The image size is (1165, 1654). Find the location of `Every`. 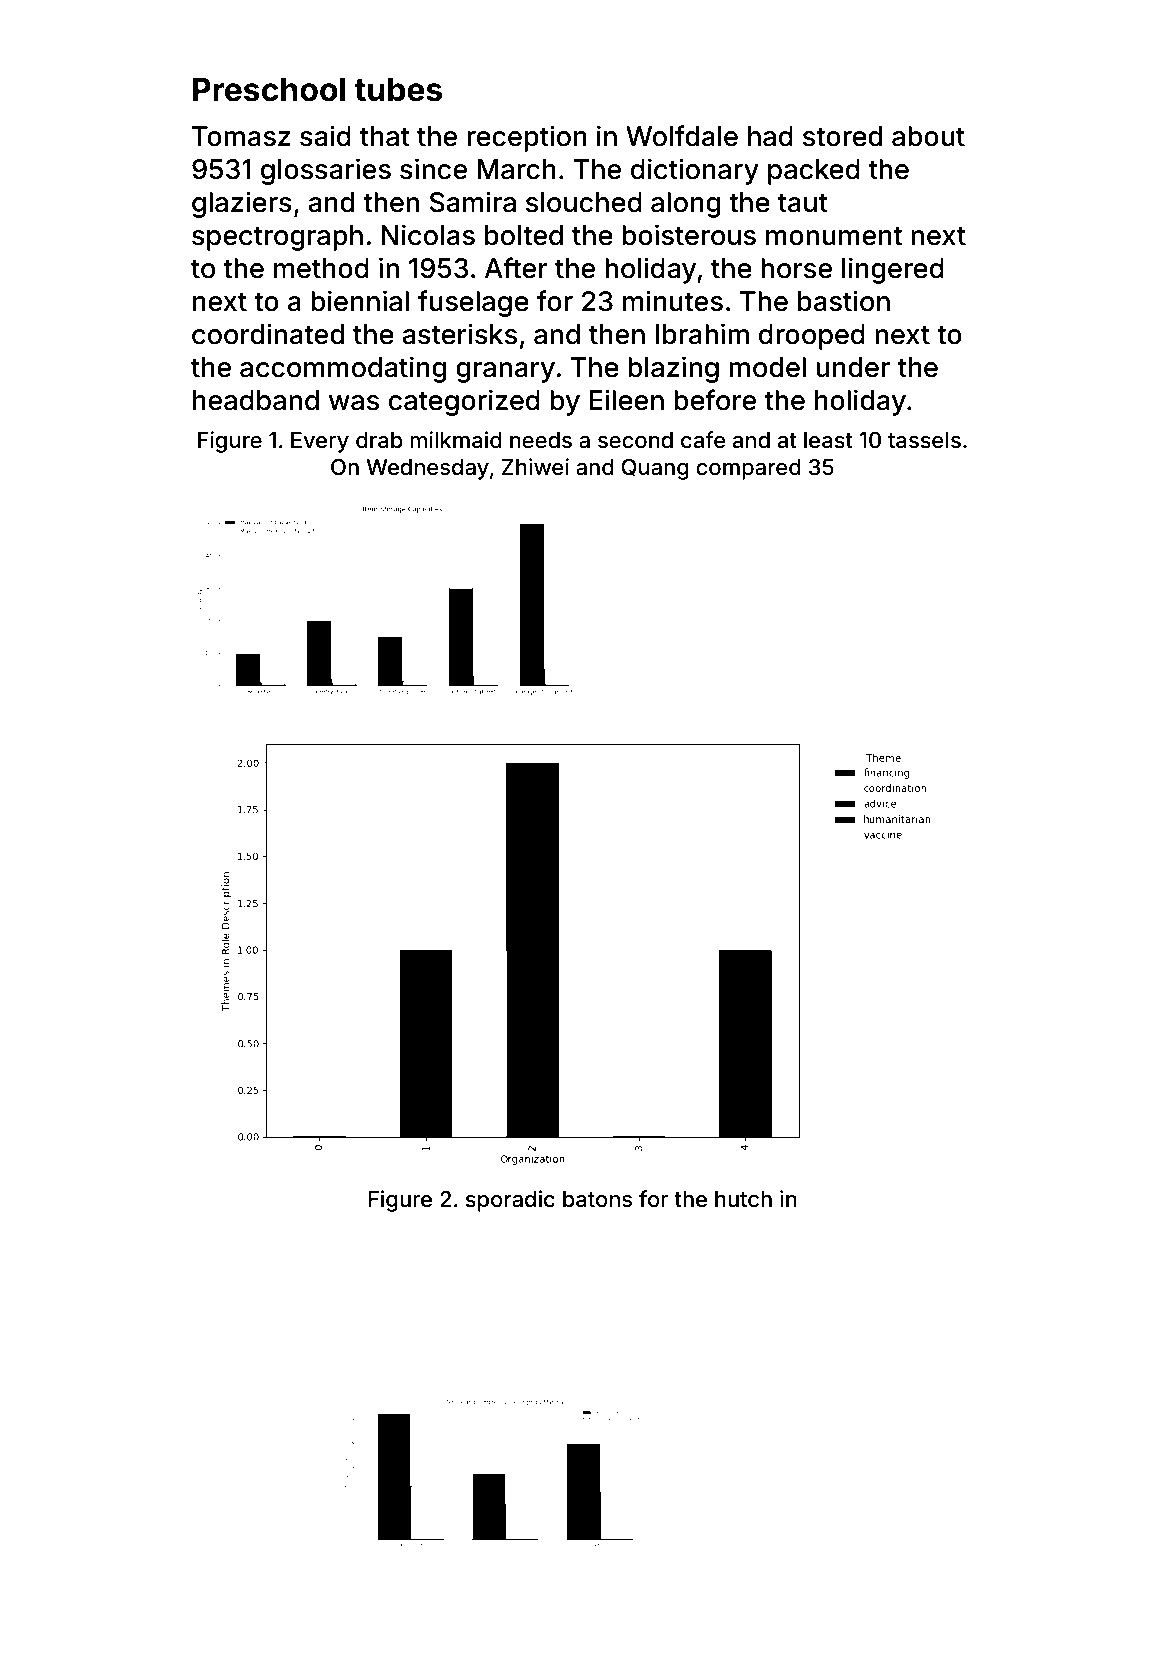

Every is located at coordinates (320, 442).
